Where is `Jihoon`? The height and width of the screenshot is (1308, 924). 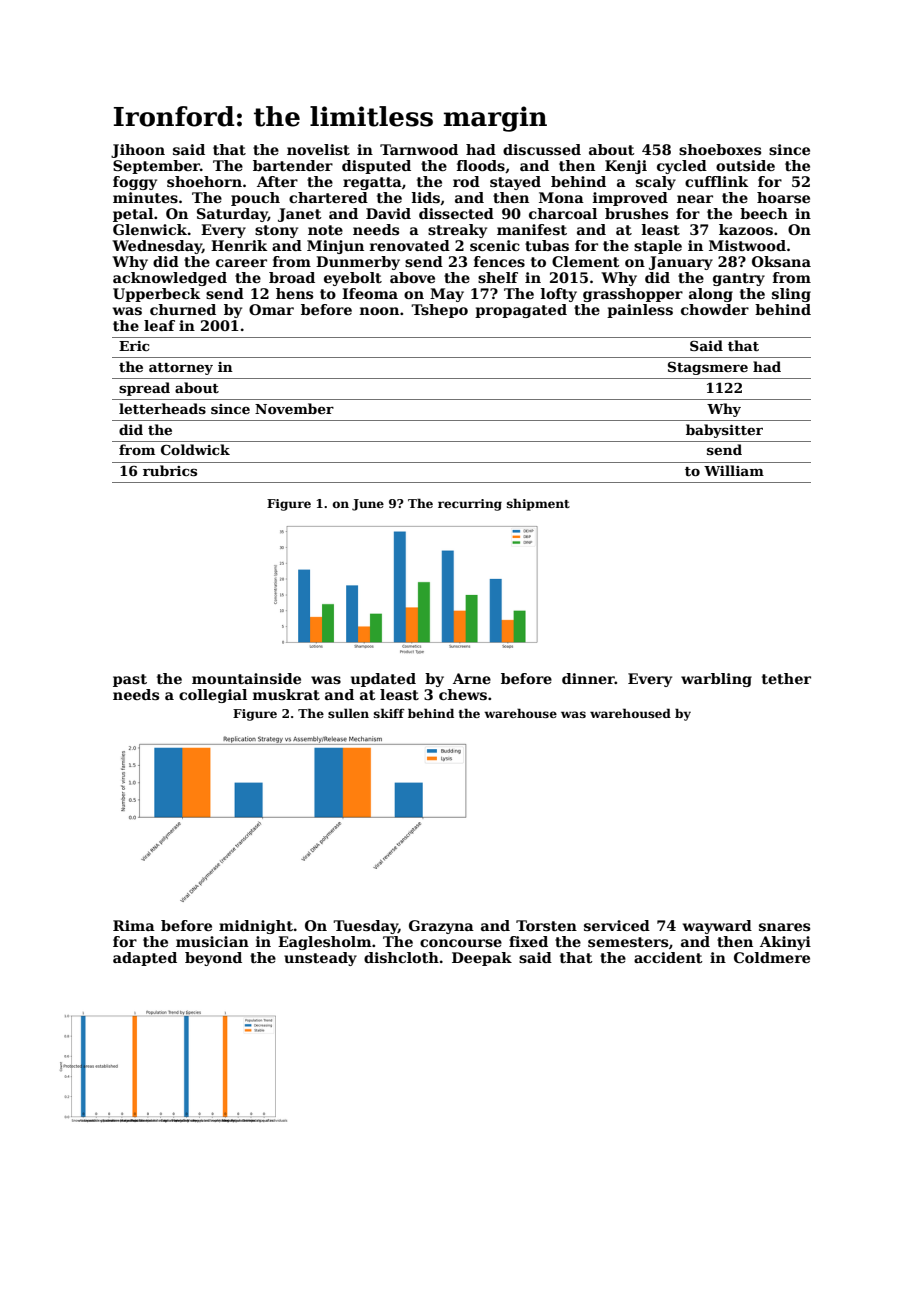
Jihoon is located at coordinates (138, 151).
